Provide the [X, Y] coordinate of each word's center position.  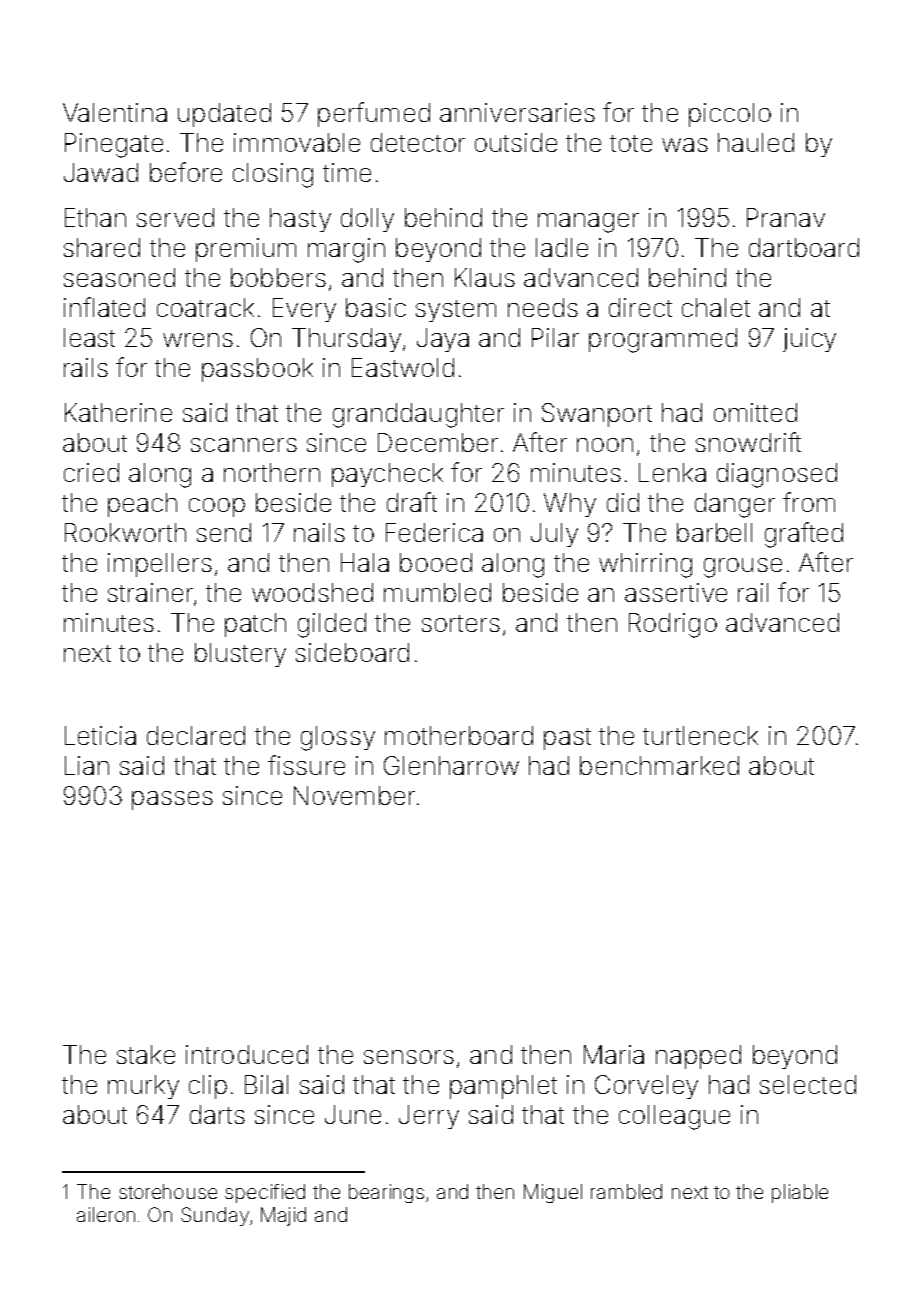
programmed [663, 340]
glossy [338, 738]
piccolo [730, 115]
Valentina [115, 112]
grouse [743, 568]
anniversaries [517, 112]
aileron [106, 1214]
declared [196, 735]
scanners [244, 445]
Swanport [597, 415]
